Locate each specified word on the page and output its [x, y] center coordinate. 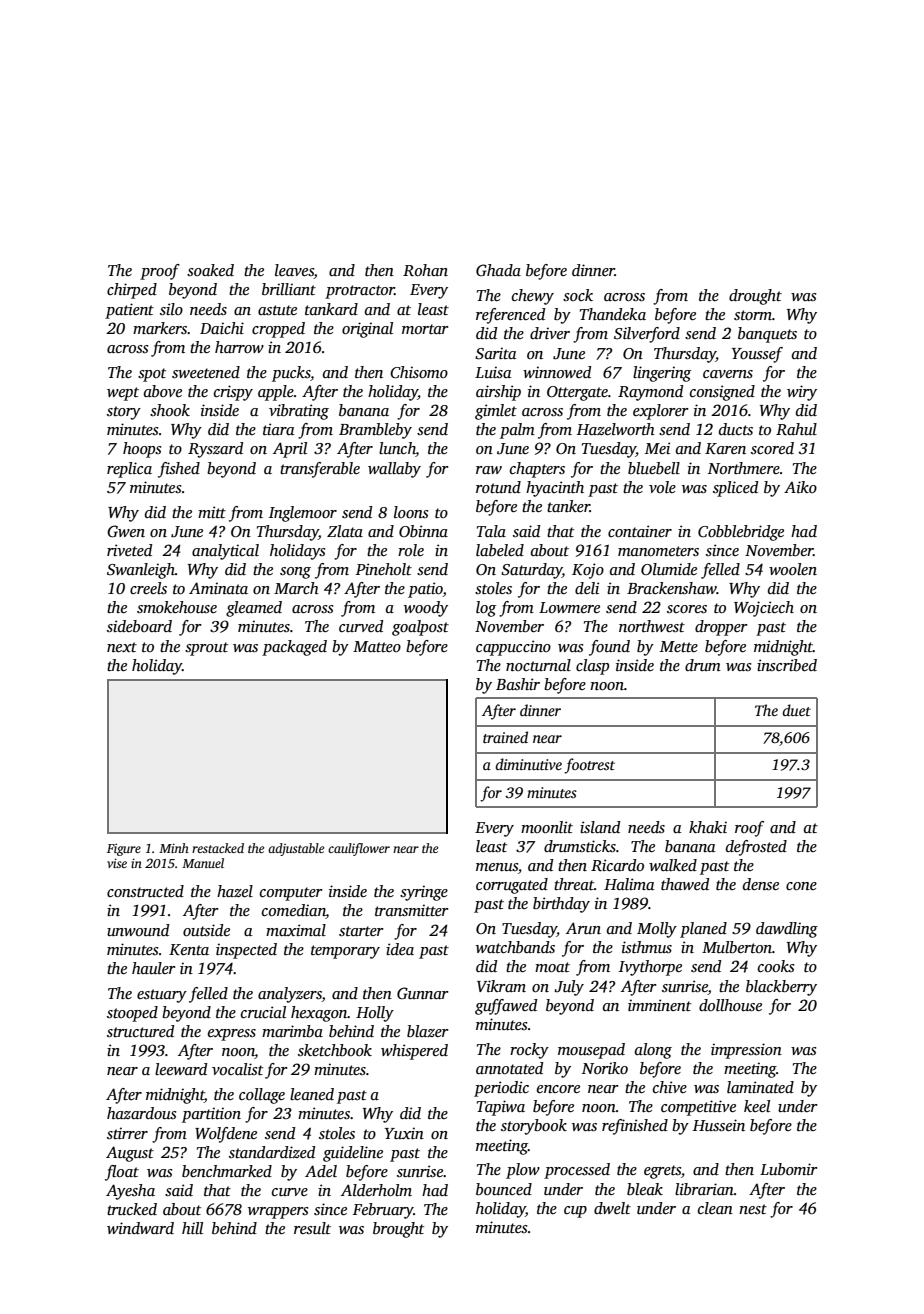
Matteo [377, 646]
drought [755, 297]
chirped [132, 291]
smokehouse [177, 607]
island [600, 827]
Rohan [425, 270]
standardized [272, 1152]
